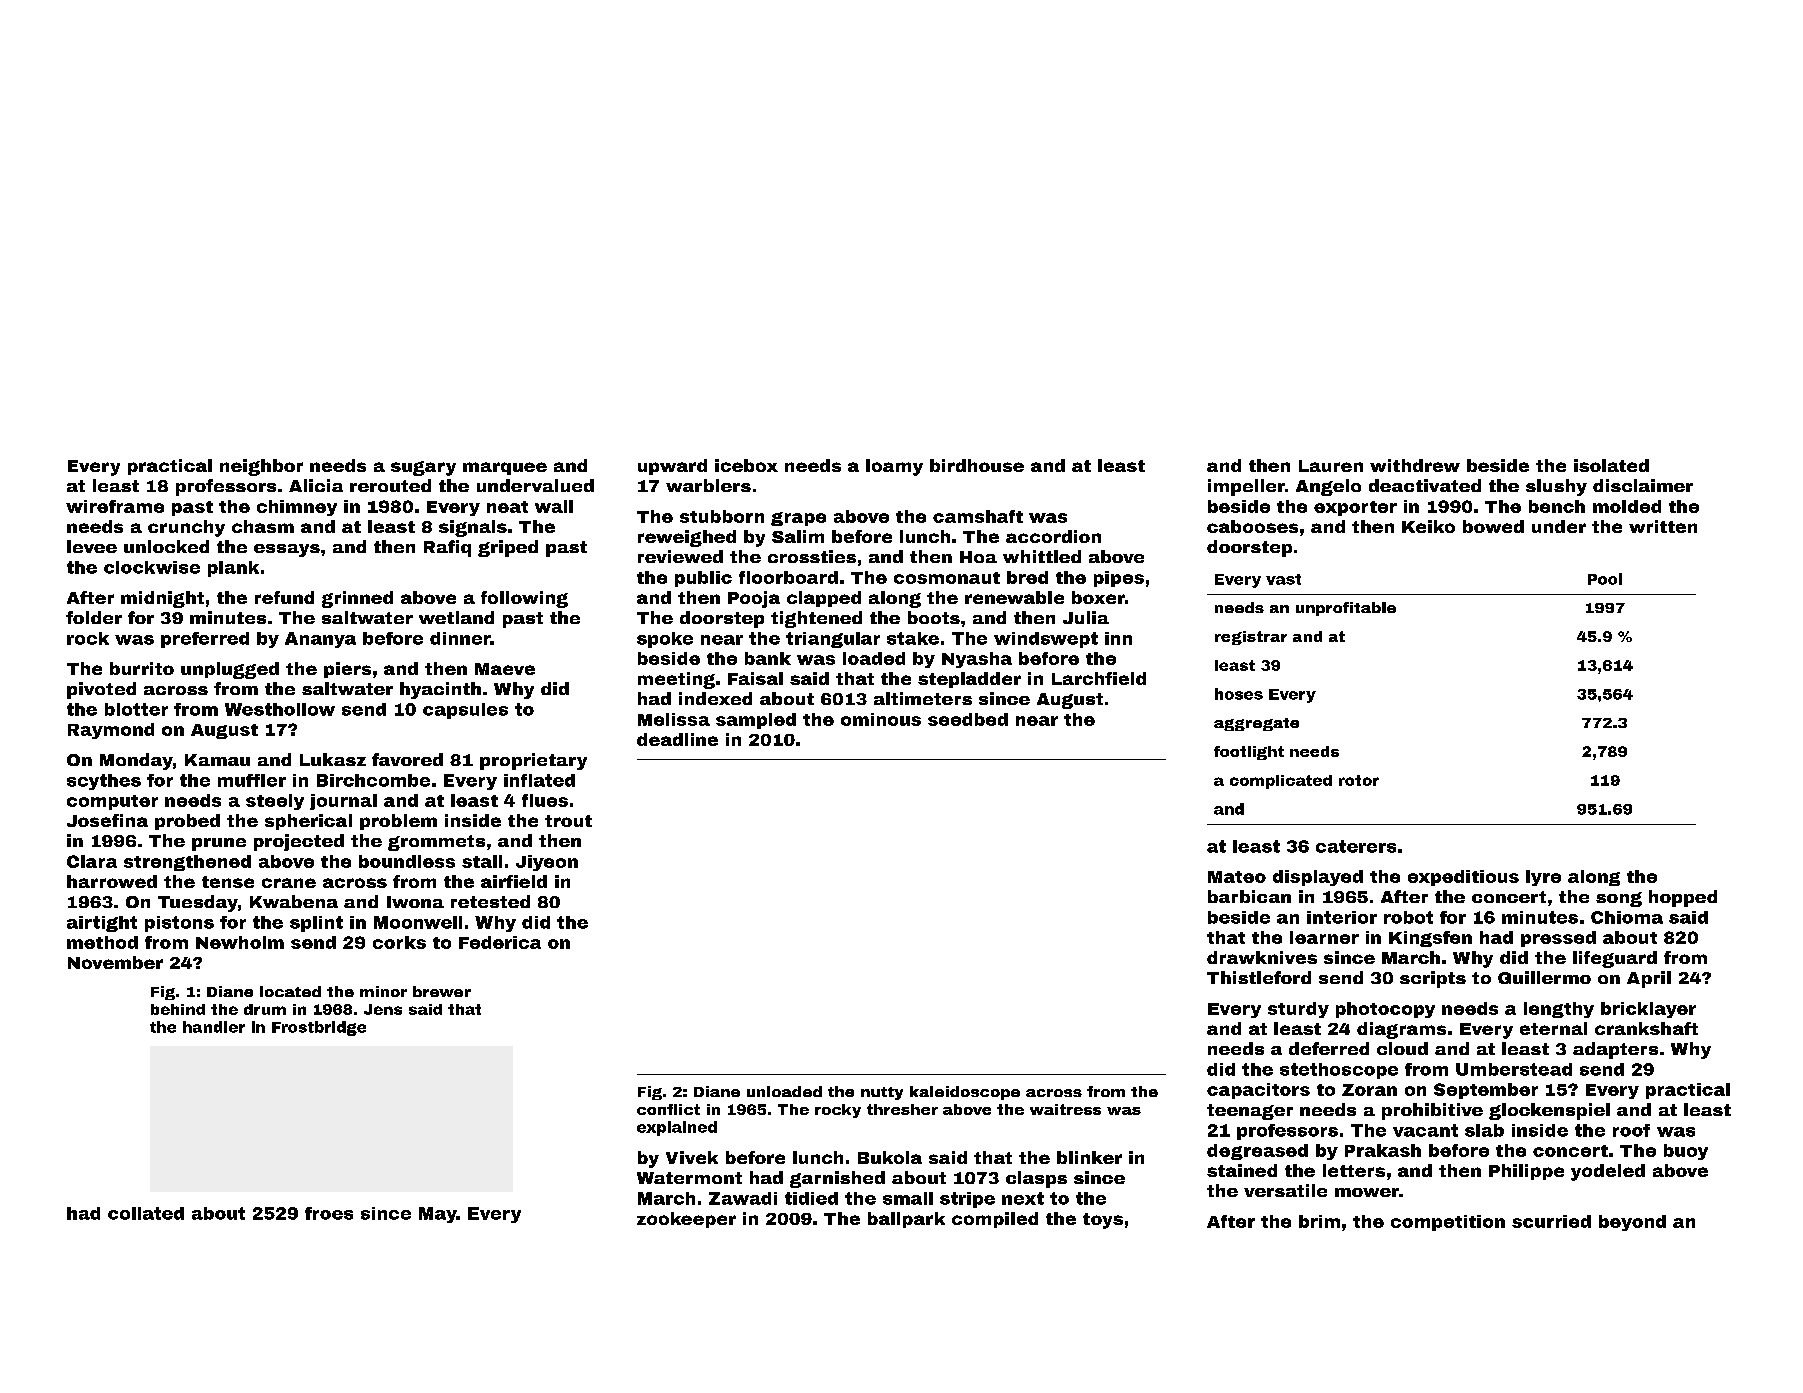 The image size is (1803, 1393). I want to click on problem, so click(398, 822).
